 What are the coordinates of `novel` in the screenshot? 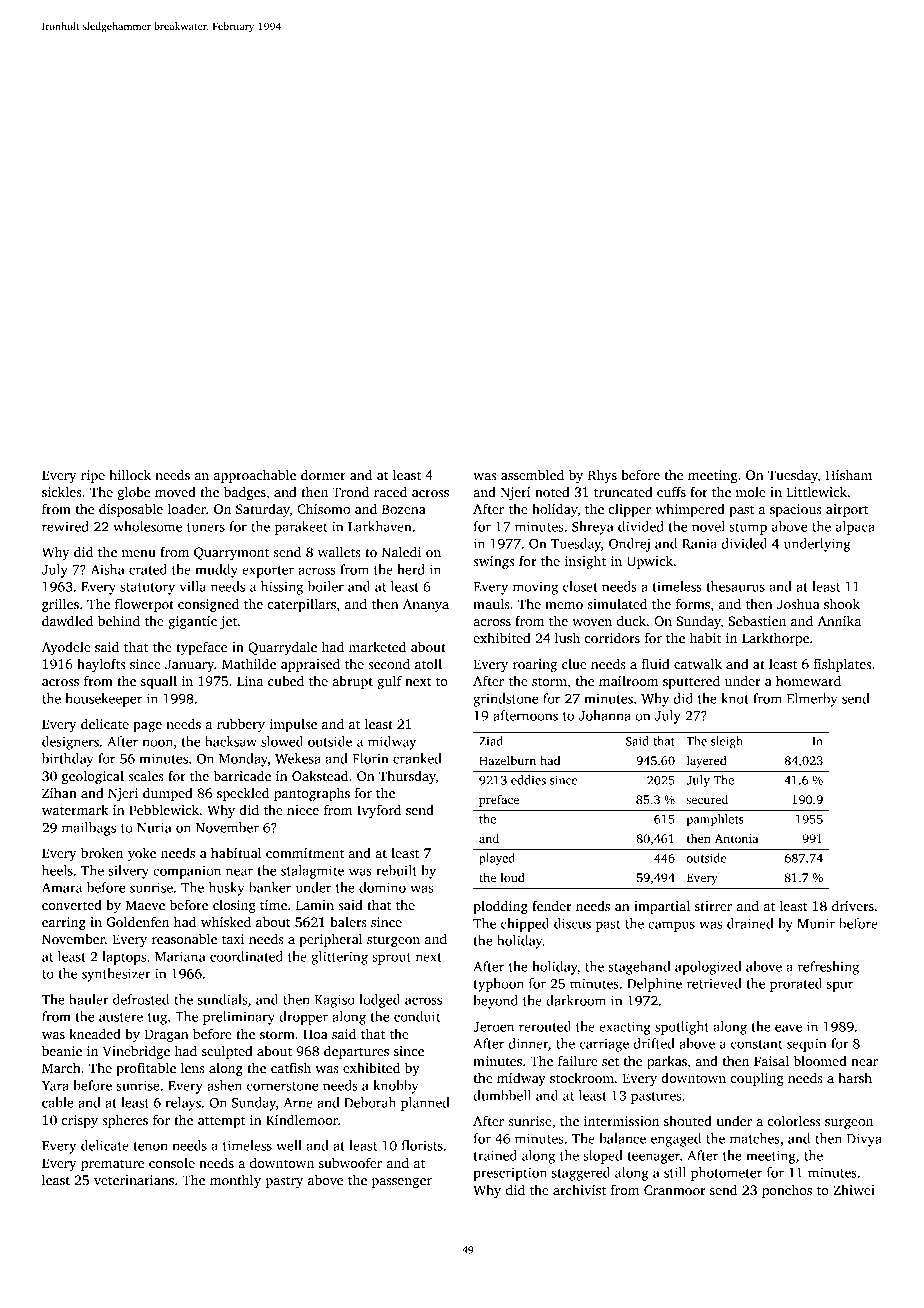 It's located at (708, 526).
